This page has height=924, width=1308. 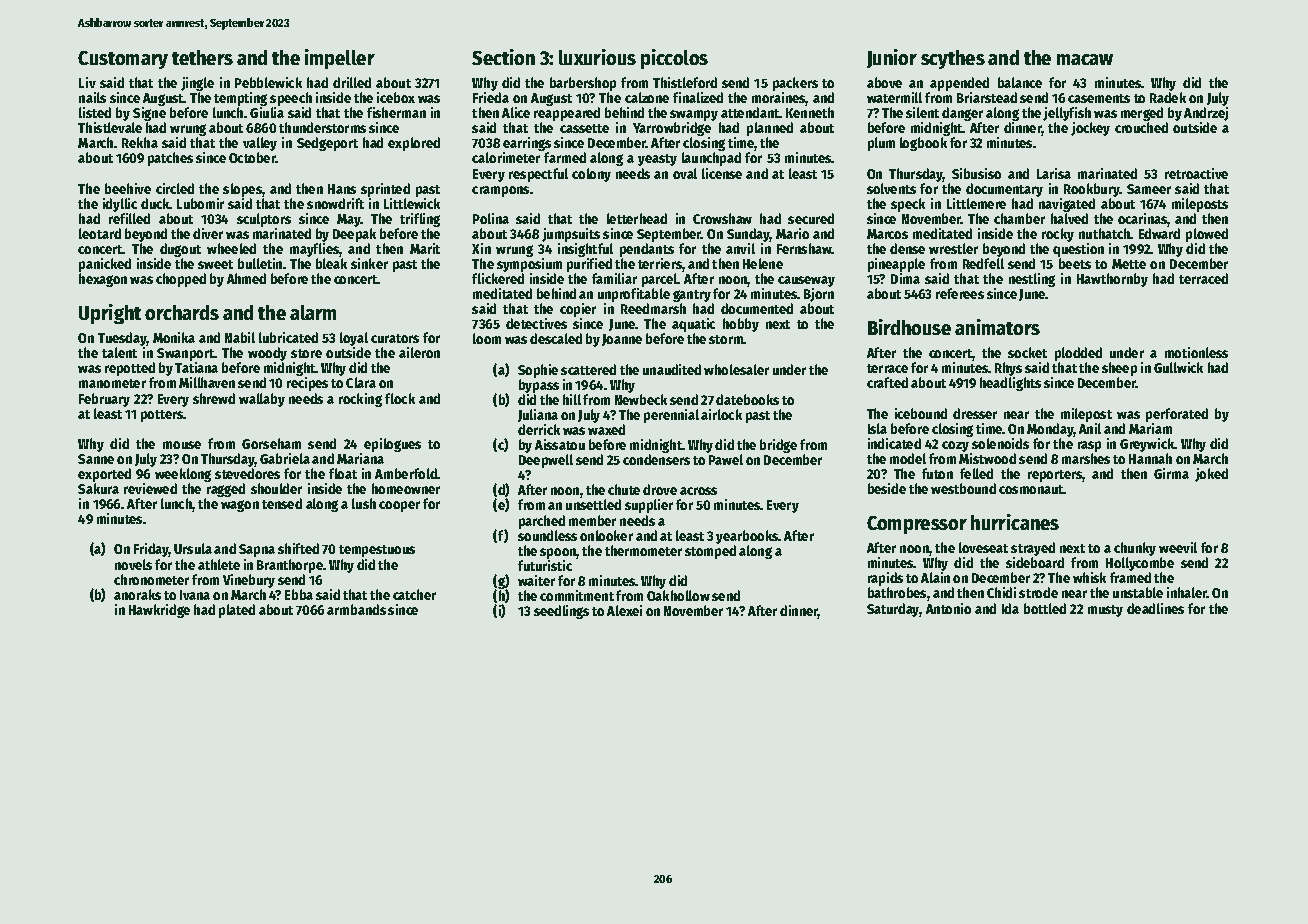 I want to click on parched, so click(x=542, y=522).
